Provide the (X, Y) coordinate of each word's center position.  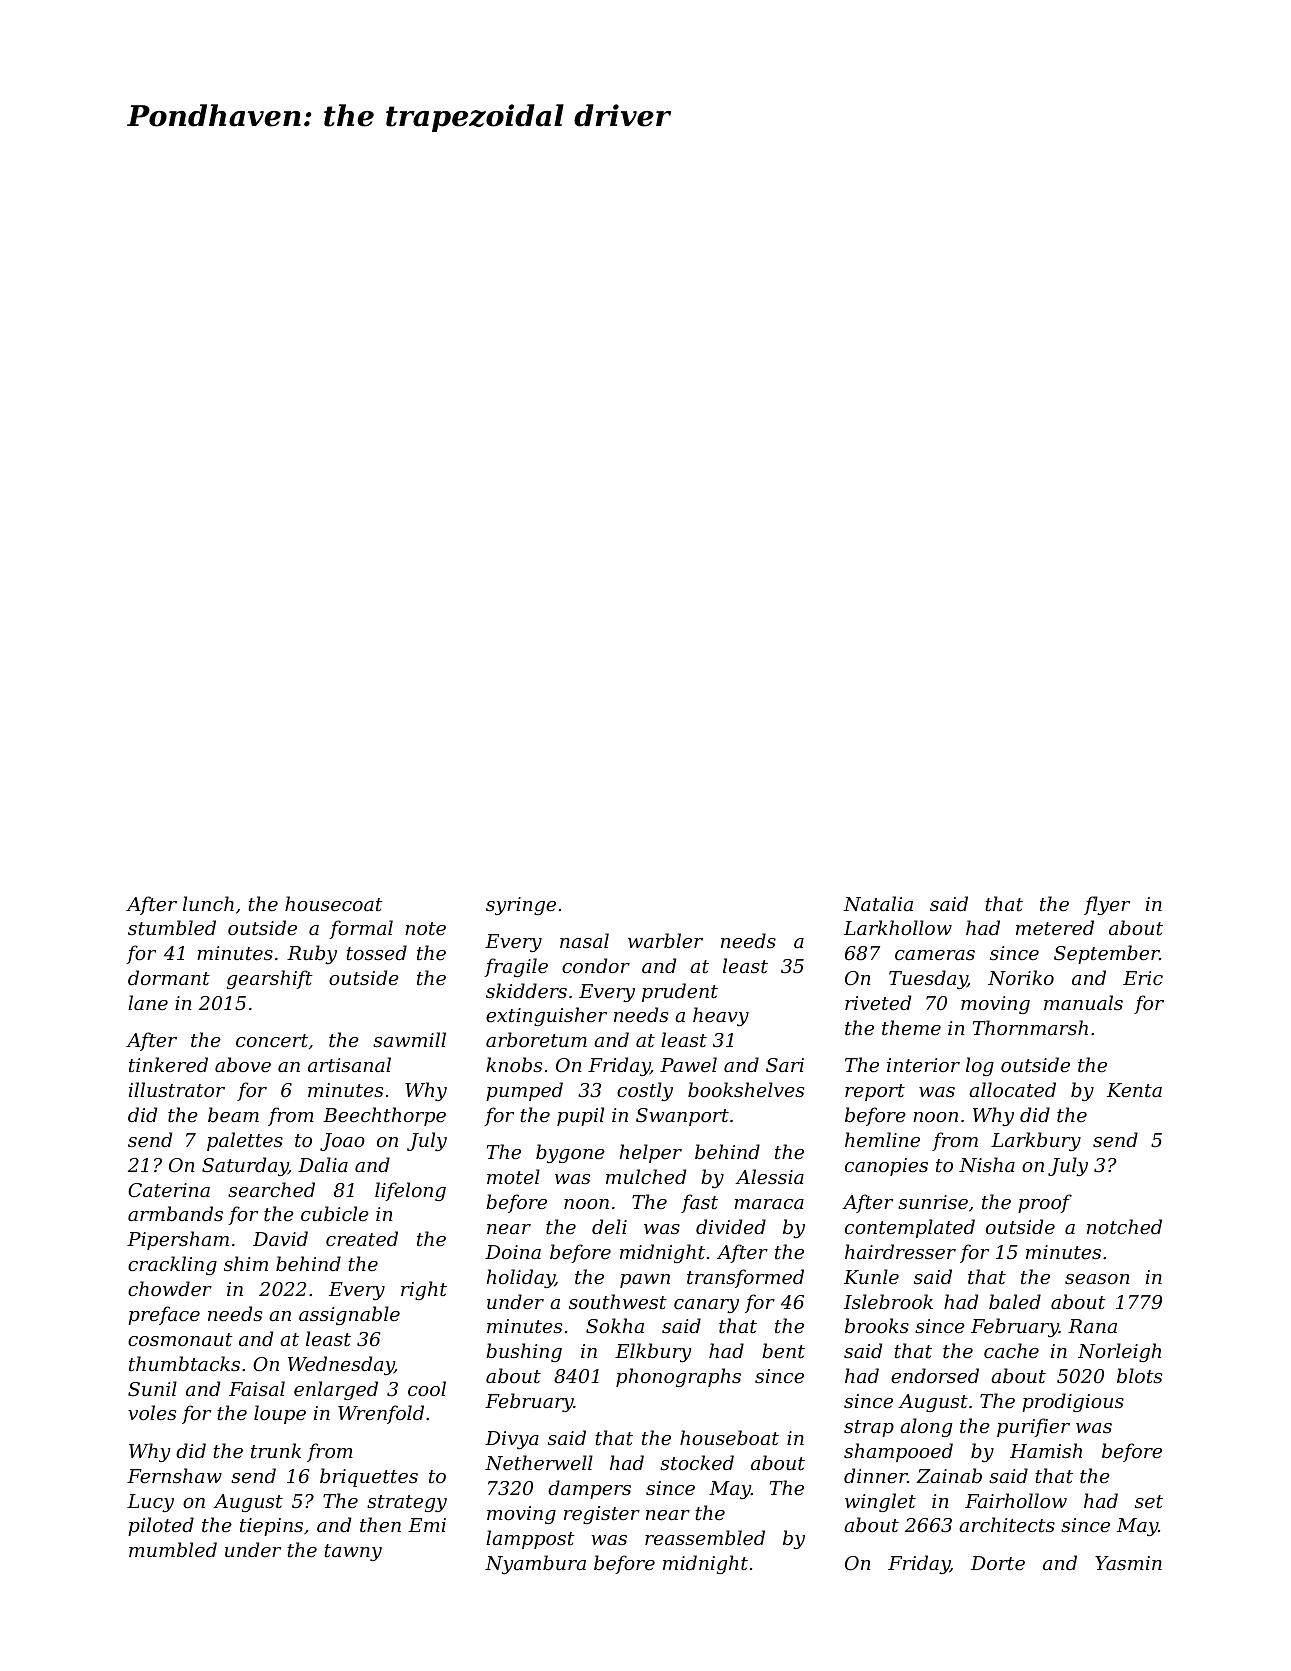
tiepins (271, 1527)
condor (596, 965)
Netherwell (539, 1462)
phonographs (678, 1377)
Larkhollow (898, 927)
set (1149, 1501)
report (875, 1092)
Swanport (682, 1117)
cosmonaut (180, 1339)
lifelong (410, 1191)
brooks (877, 1325)
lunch (208, 903)
